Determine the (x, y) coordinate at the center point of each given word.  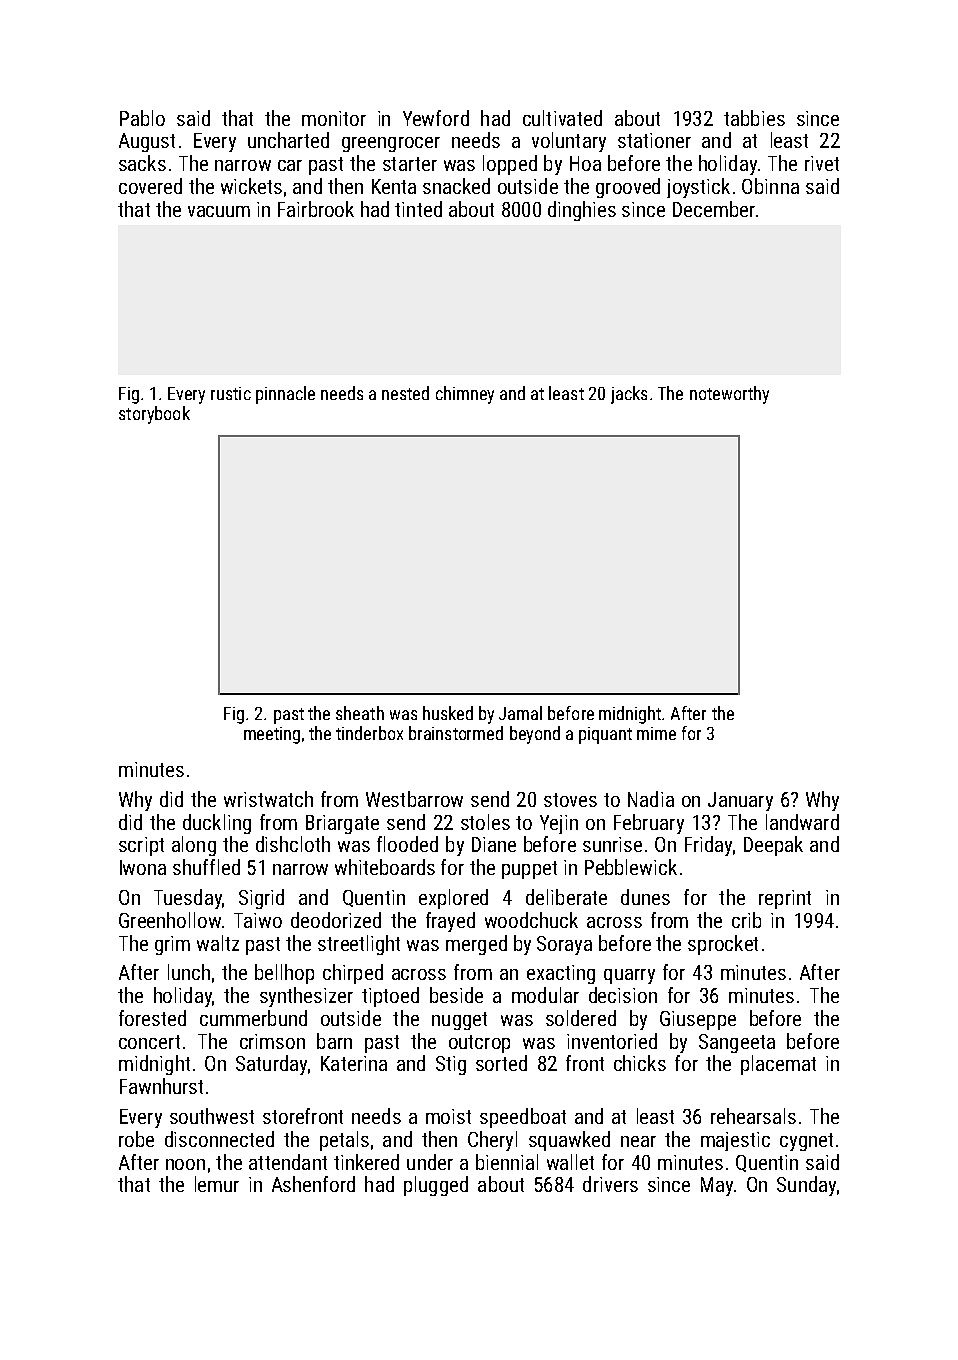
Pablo (142, 118)
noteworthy (729, 395)
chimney (465, 395)
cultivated (562, 118)
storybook (154, 415)
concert (149, 1042)
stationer (654, 140)
